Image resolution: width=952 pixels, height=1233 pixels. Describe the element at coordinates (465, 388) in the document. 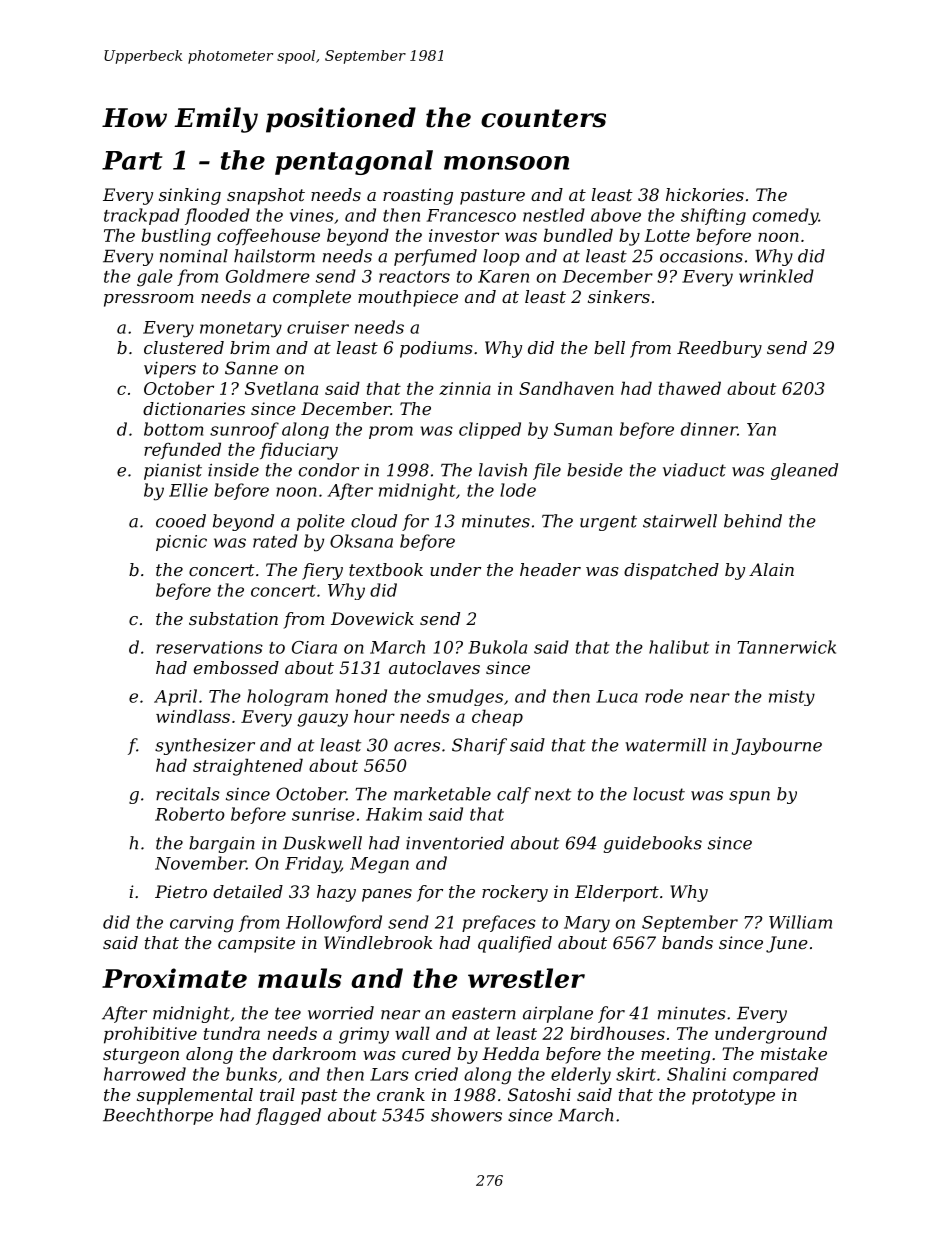

I see `zinnia` at that location.
